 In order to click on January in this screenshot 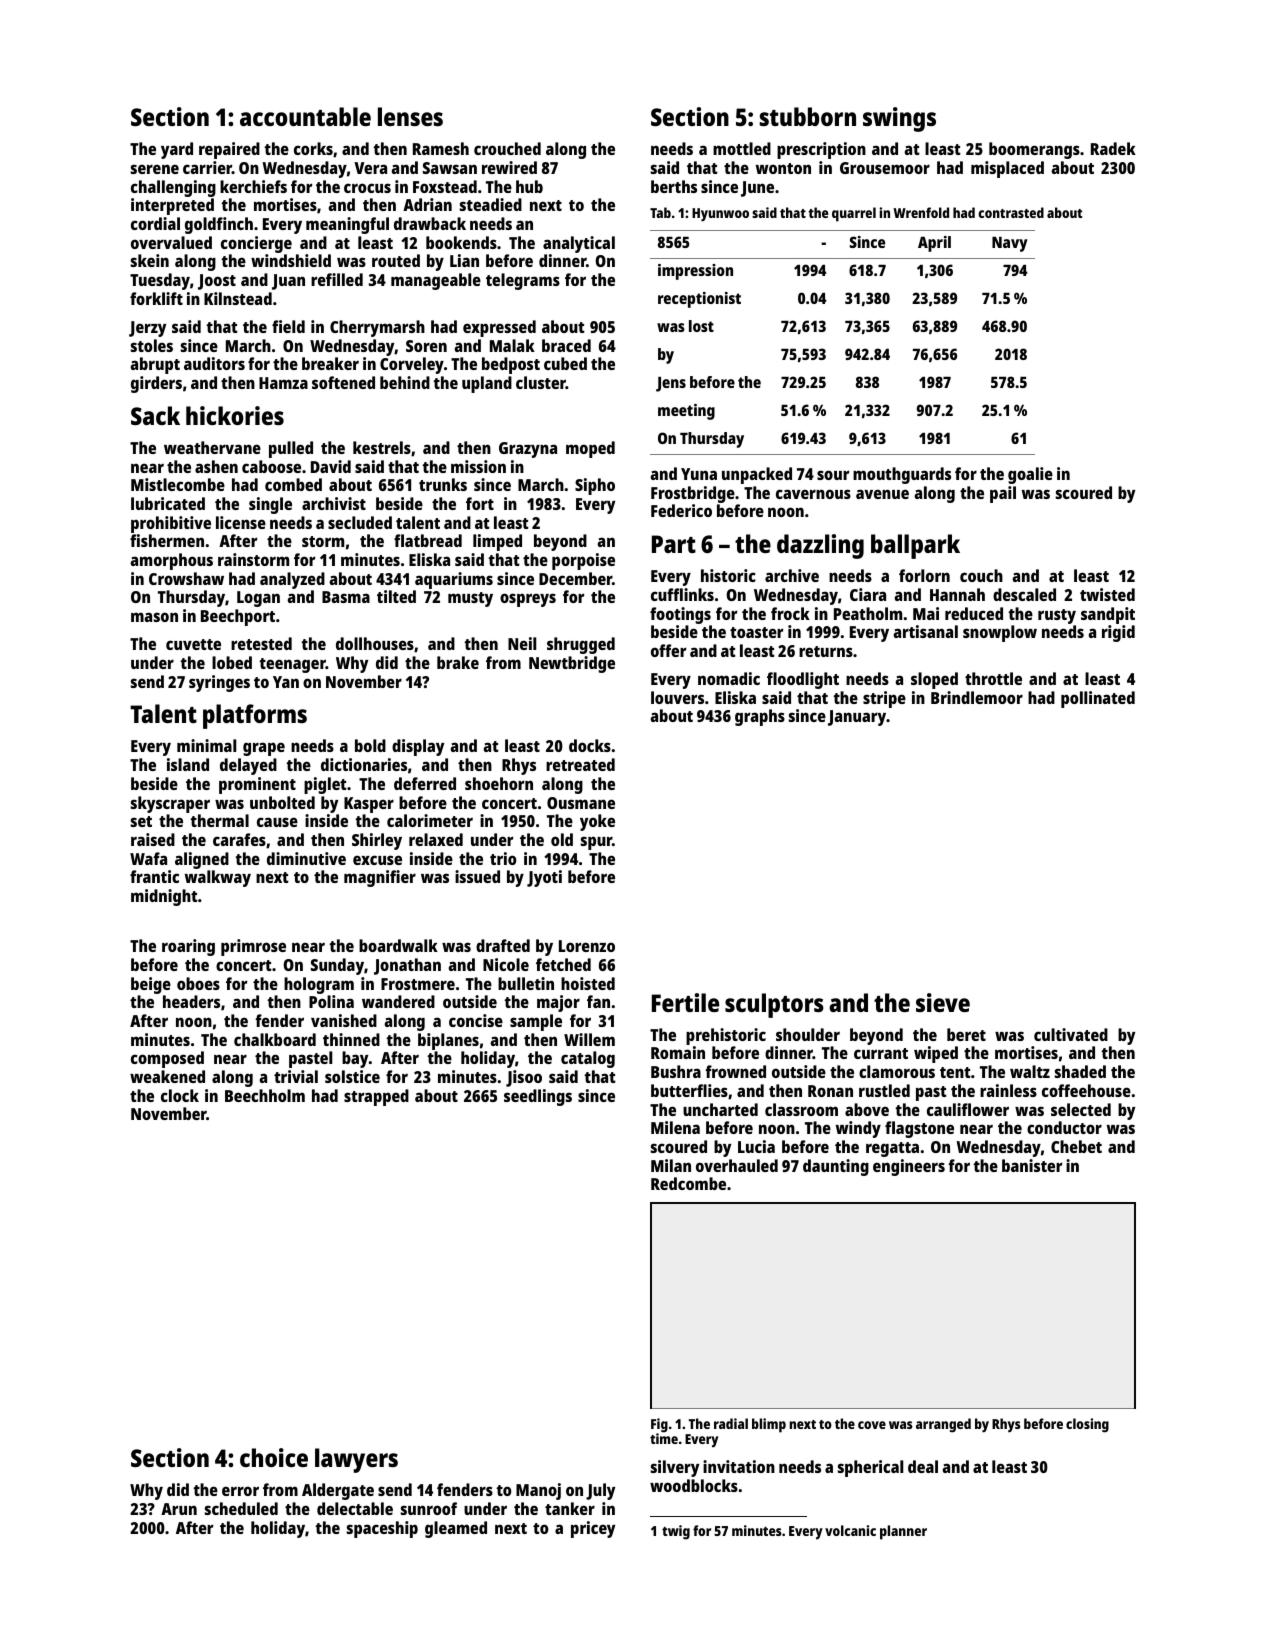, I will do `click(857, 718)`.
